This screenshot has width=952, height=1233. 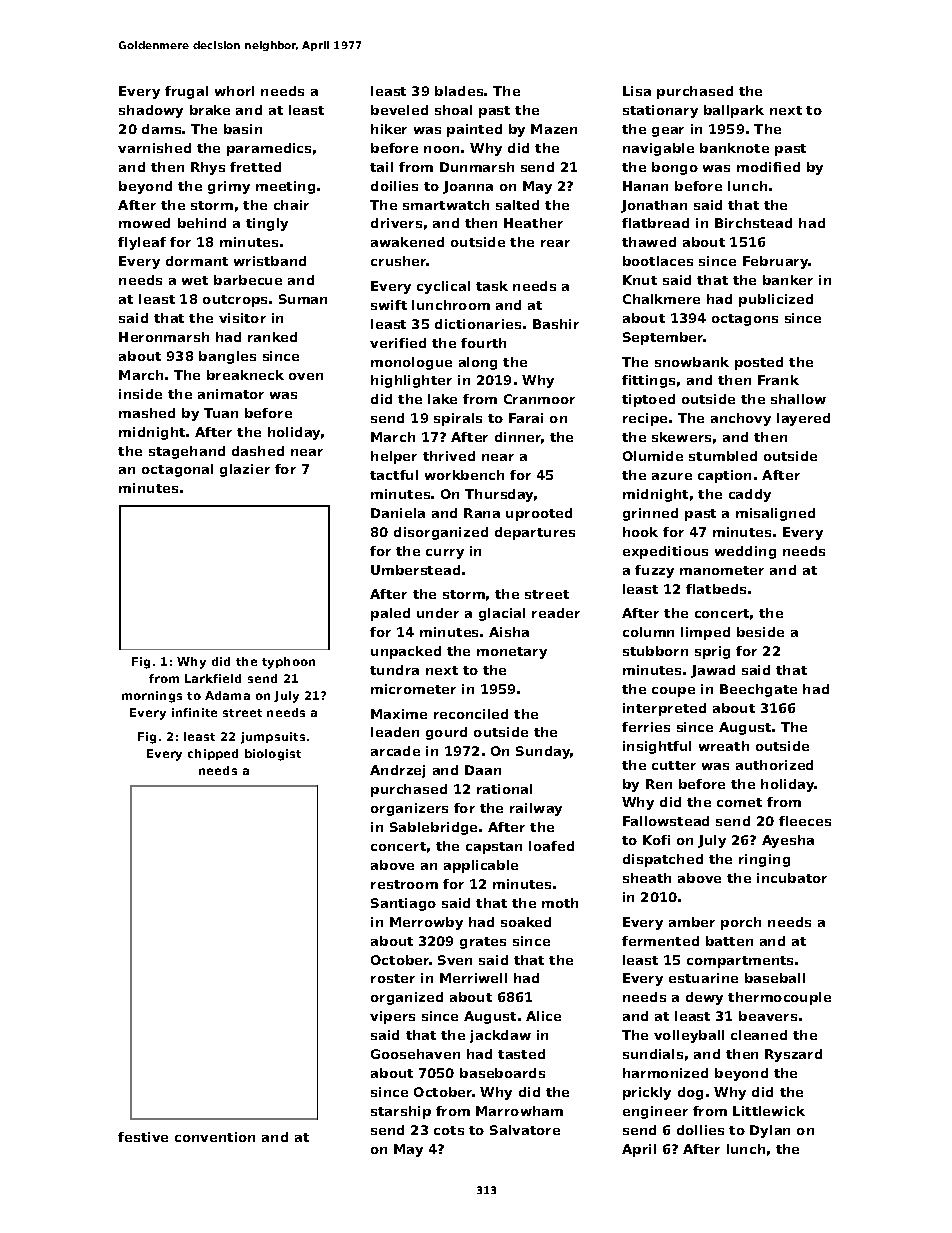 I want to click on mornings, so click(x=152, y=697).
